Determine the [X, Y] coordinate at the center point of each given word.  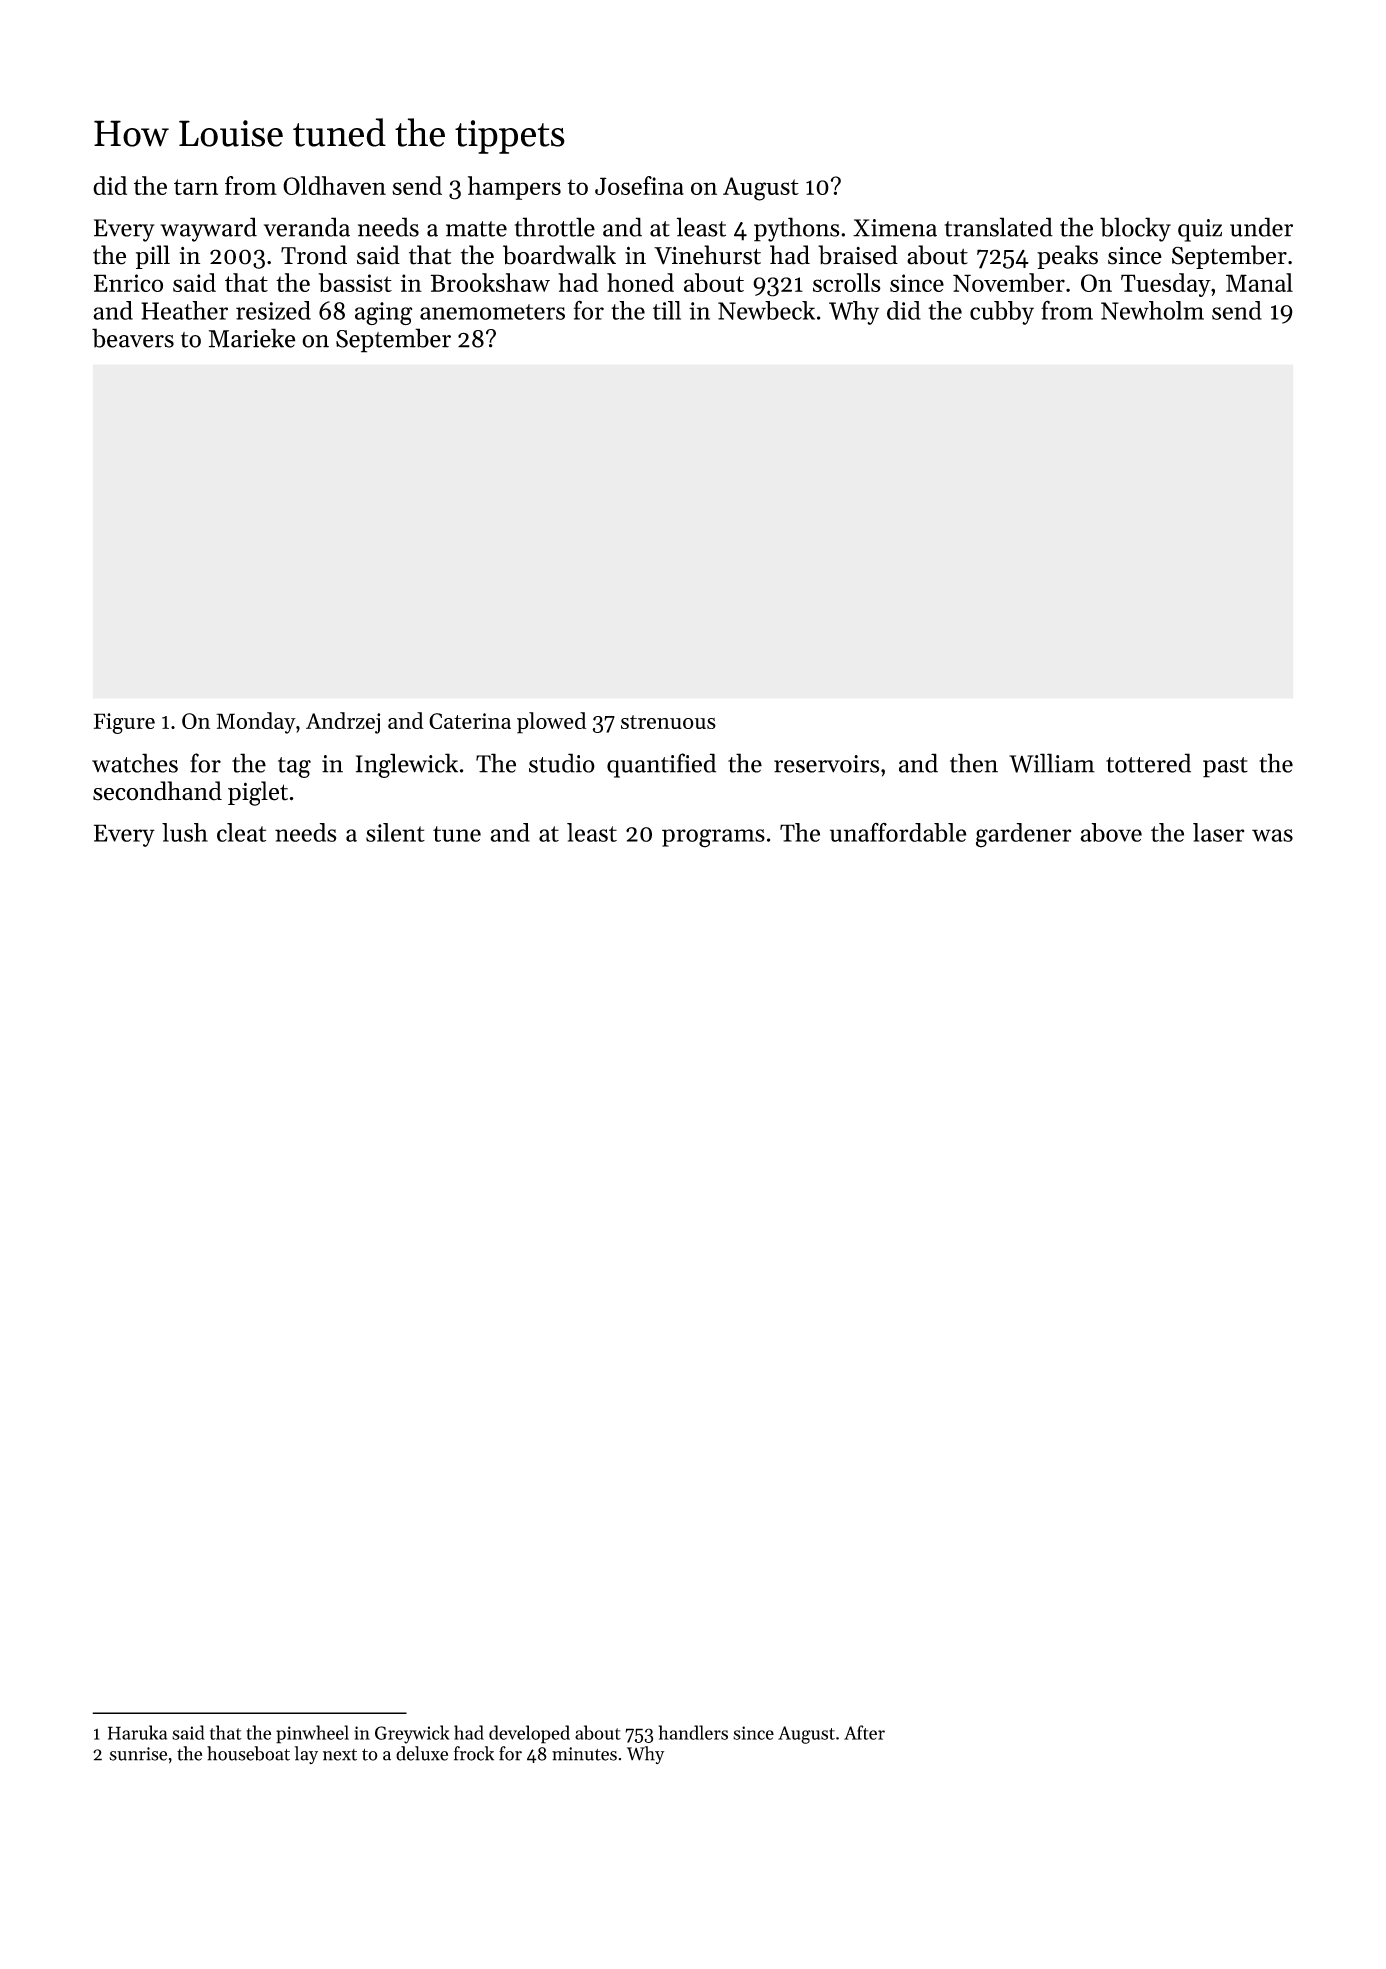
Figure [124, 723]
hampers [514, 188]
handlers [693, 1732]
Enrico [128, 283]
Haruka [137, 1732]
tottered [1148, 763]
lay [306, 1755]
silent [395, 832]
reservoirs [826, 764]
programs [713, 838]
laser [1218, 832]
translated [999, 227]
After [864, 1732]
